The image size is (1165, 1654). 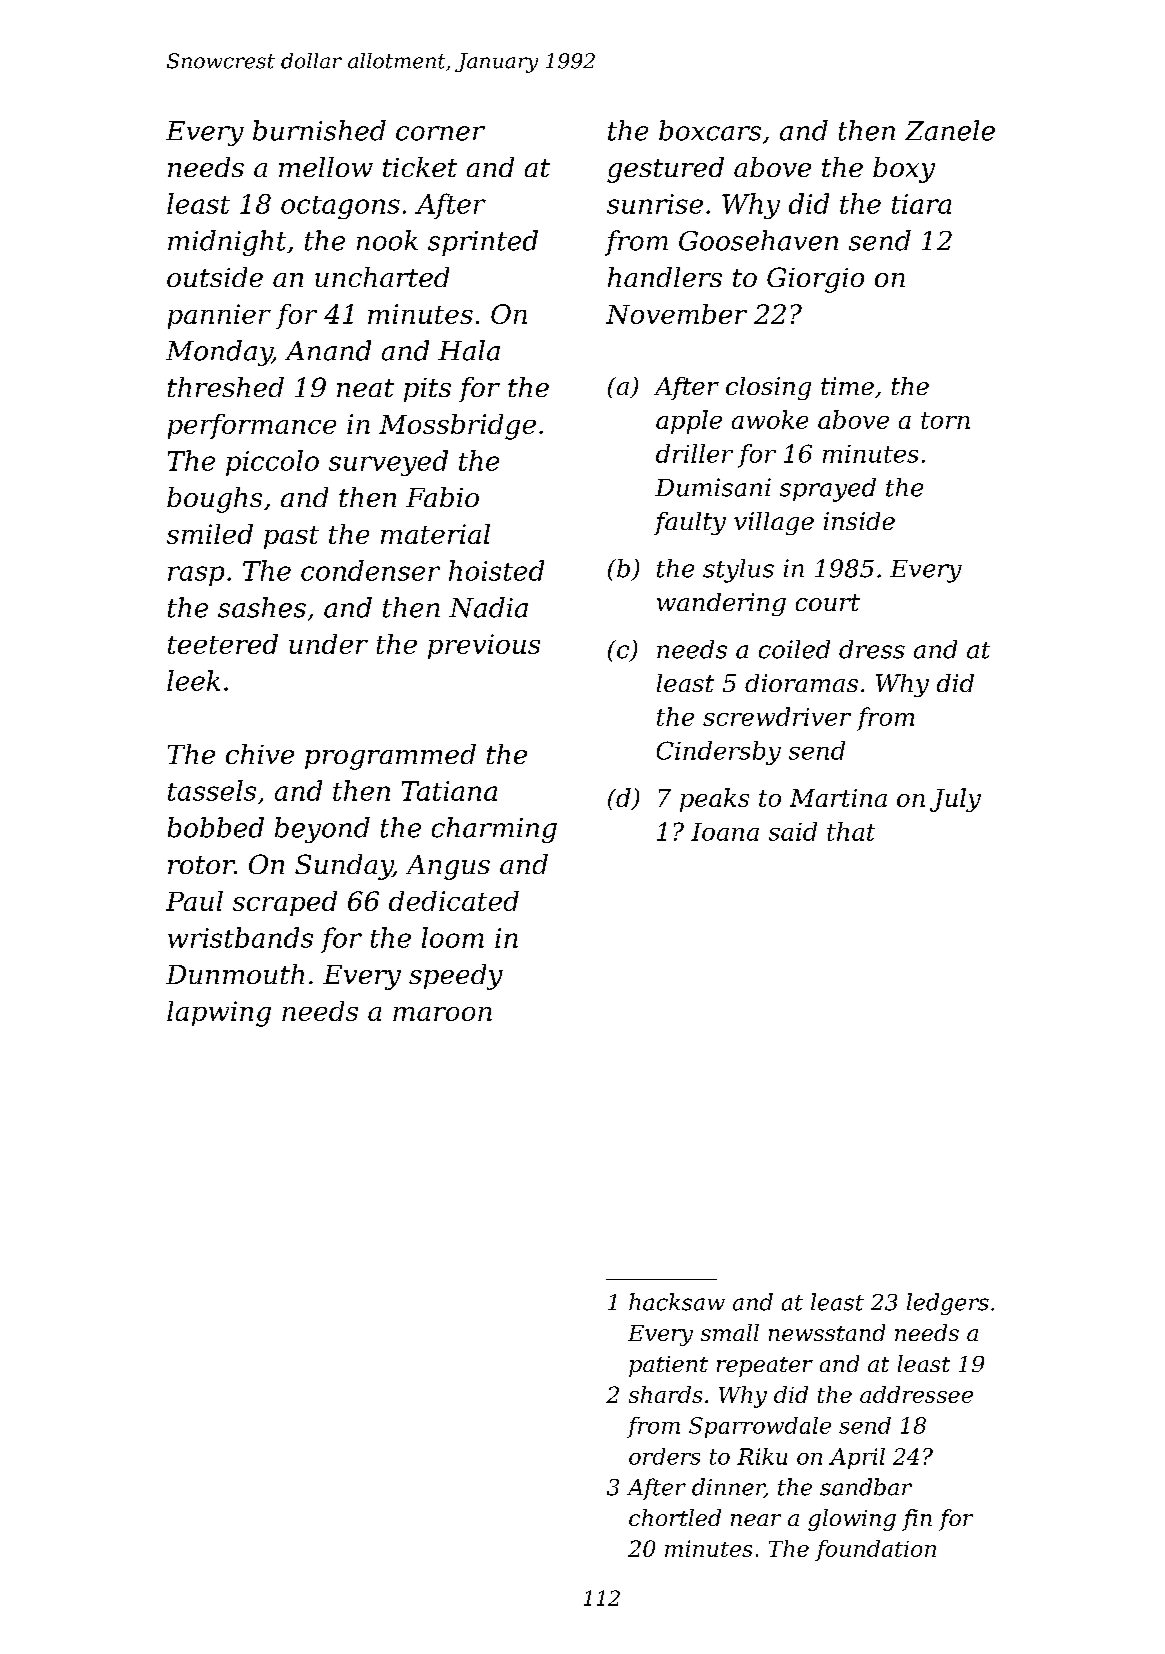 What do you see at coordinates (420, 167) in the screenshot?
I see `ticket` at bounding box center [420, 167].
